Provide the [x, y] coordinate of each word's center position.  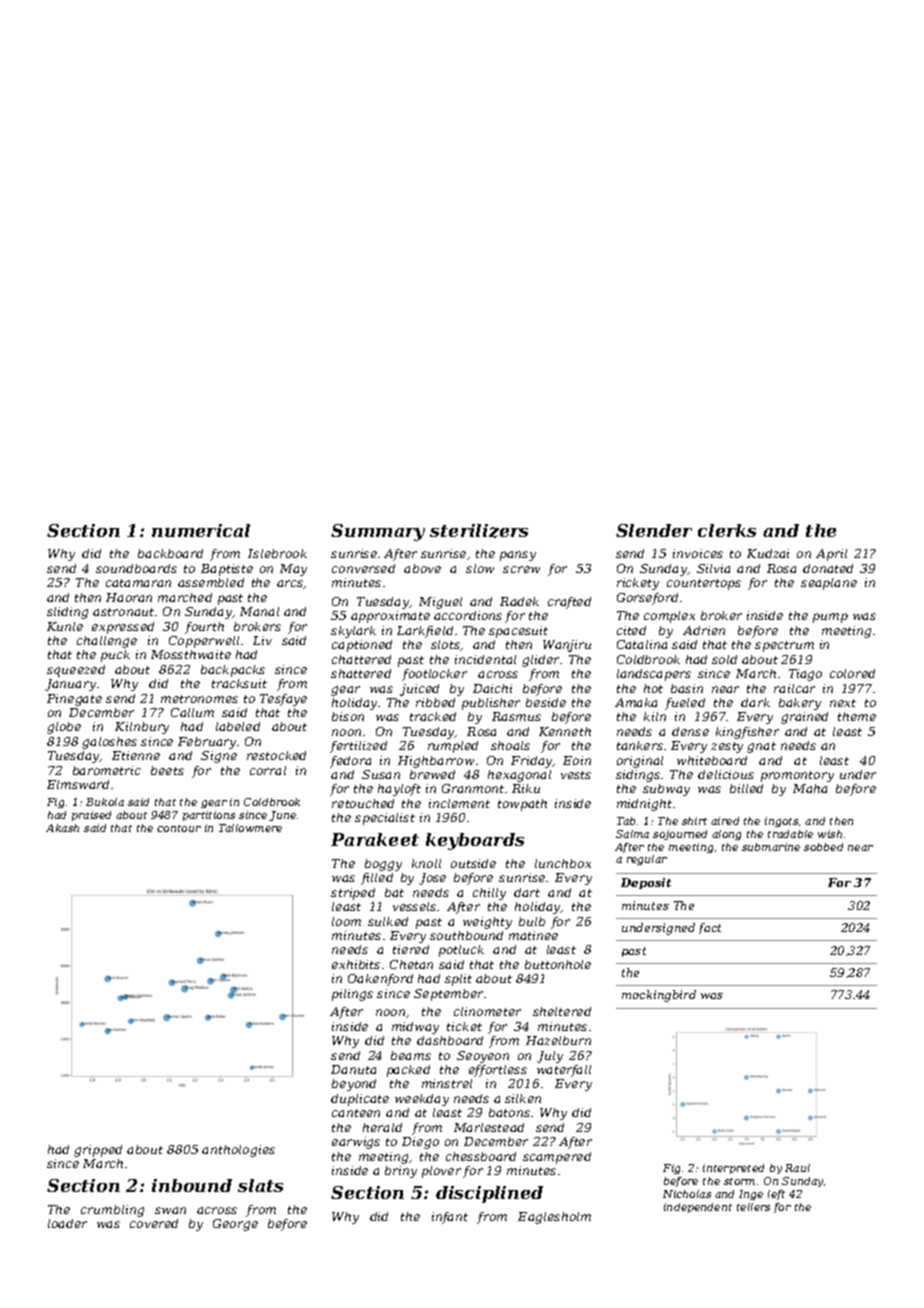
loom [346, 921]
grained [804, 718]
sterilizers [479, 531]
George [235, 1225]
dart [527, 892]
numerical [201, 530]
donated [828, 568]
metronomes [199, 699]
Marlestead [489, 1127]
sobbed [823, 847]
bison [348, 716]
